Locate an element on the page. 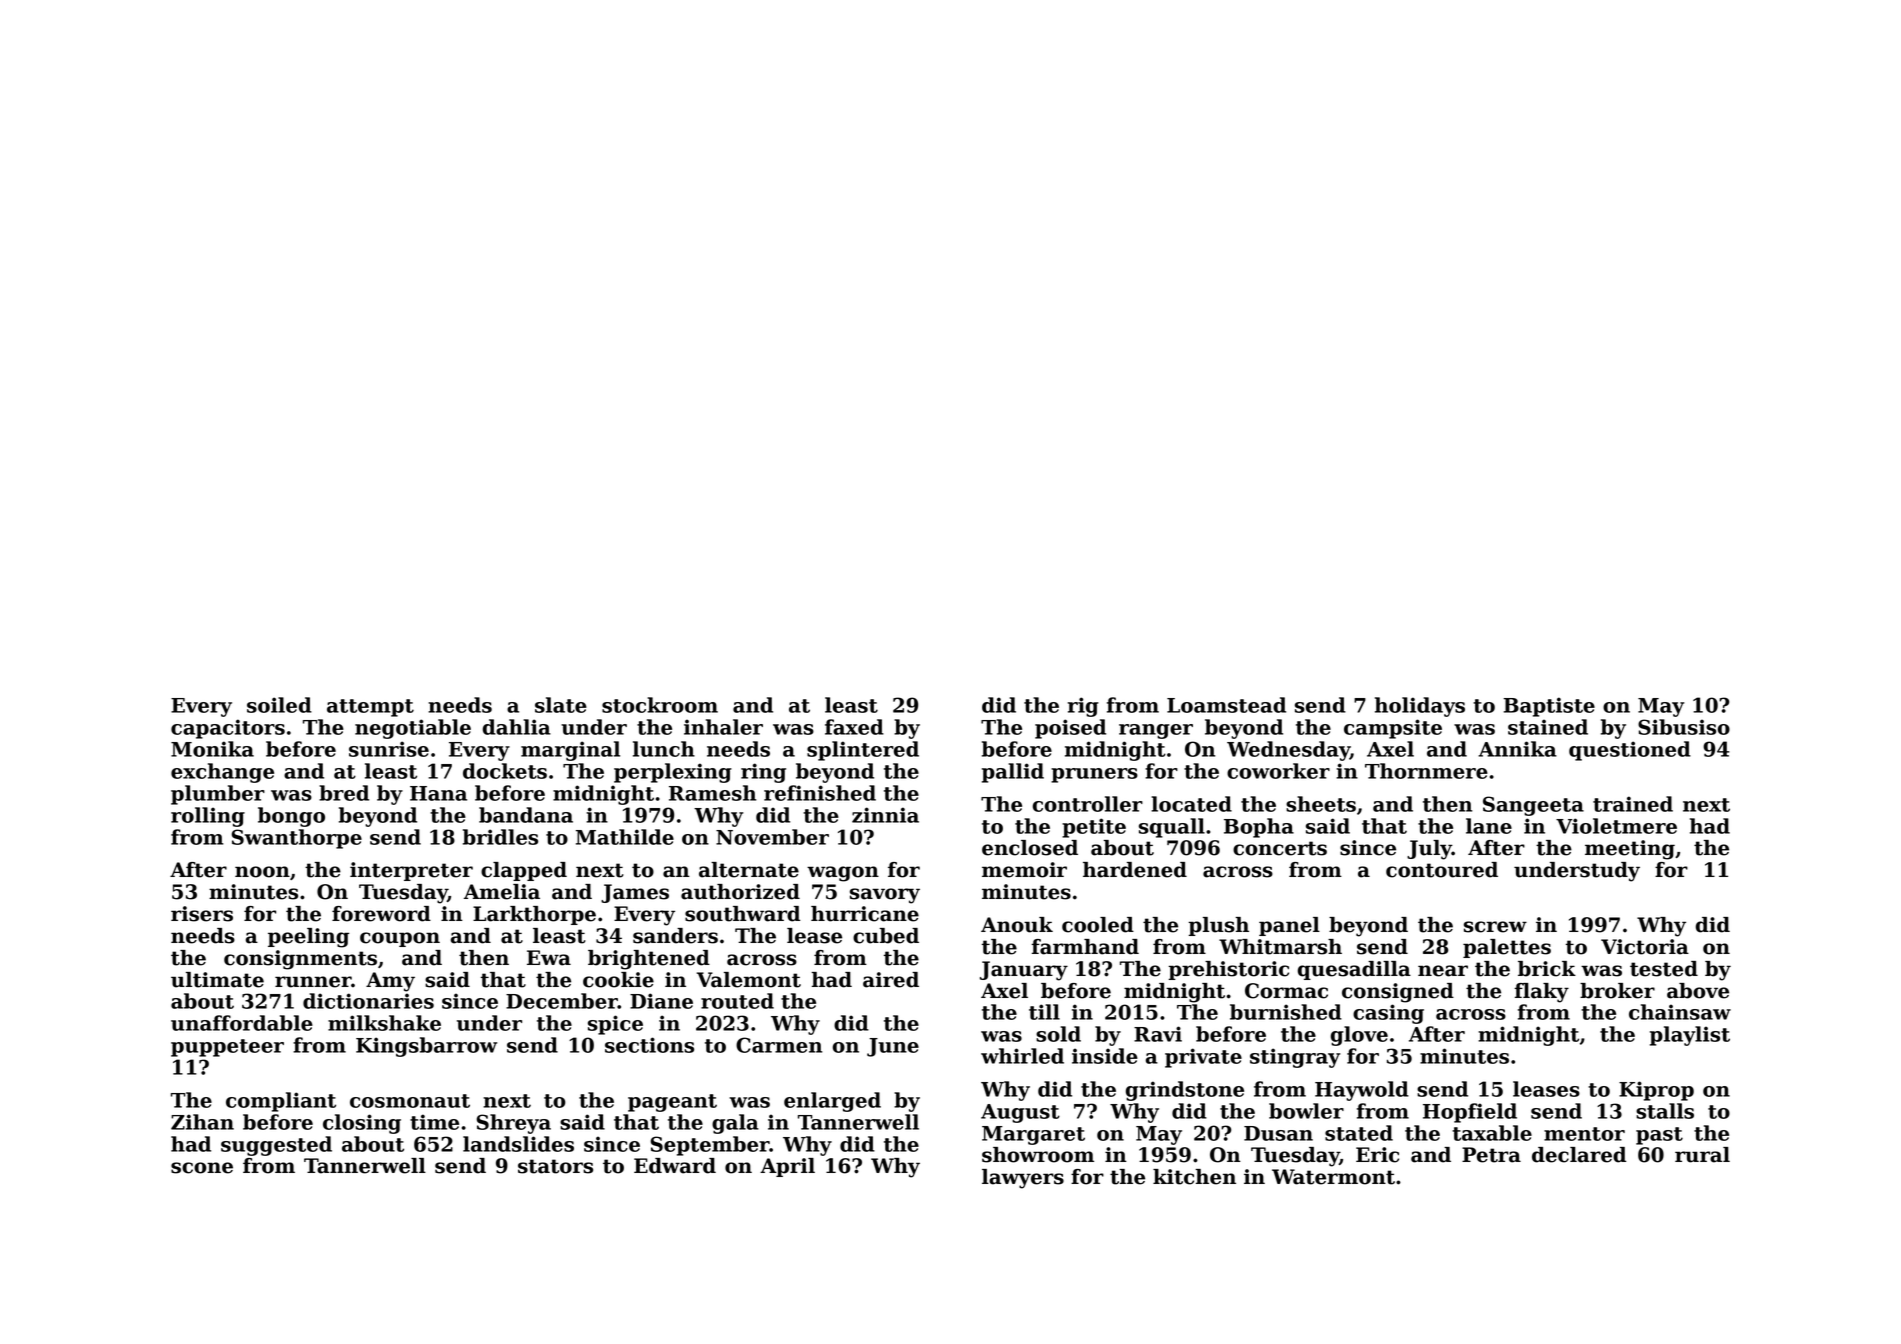 This document has width=1901, height=1344. Thornmere is located at coordinates (1426, 771).
